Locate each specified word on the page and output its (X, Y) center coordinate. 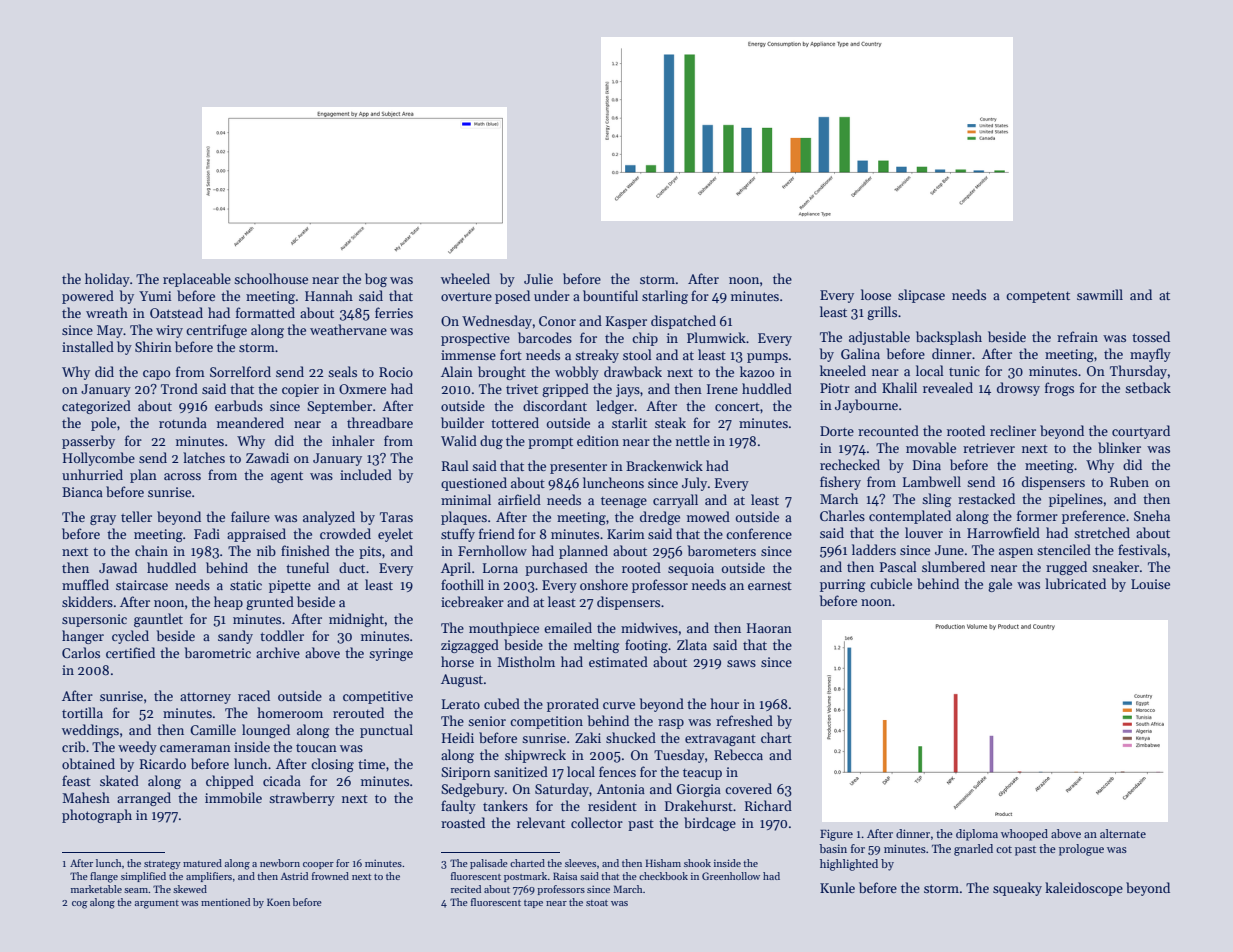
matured (202, 863)
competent (1038, 297)
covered (748, 788)
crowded (345, 533)
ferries (394, 312)
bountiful (610, 295)
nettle (693, 440)
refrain (1077, 336)
